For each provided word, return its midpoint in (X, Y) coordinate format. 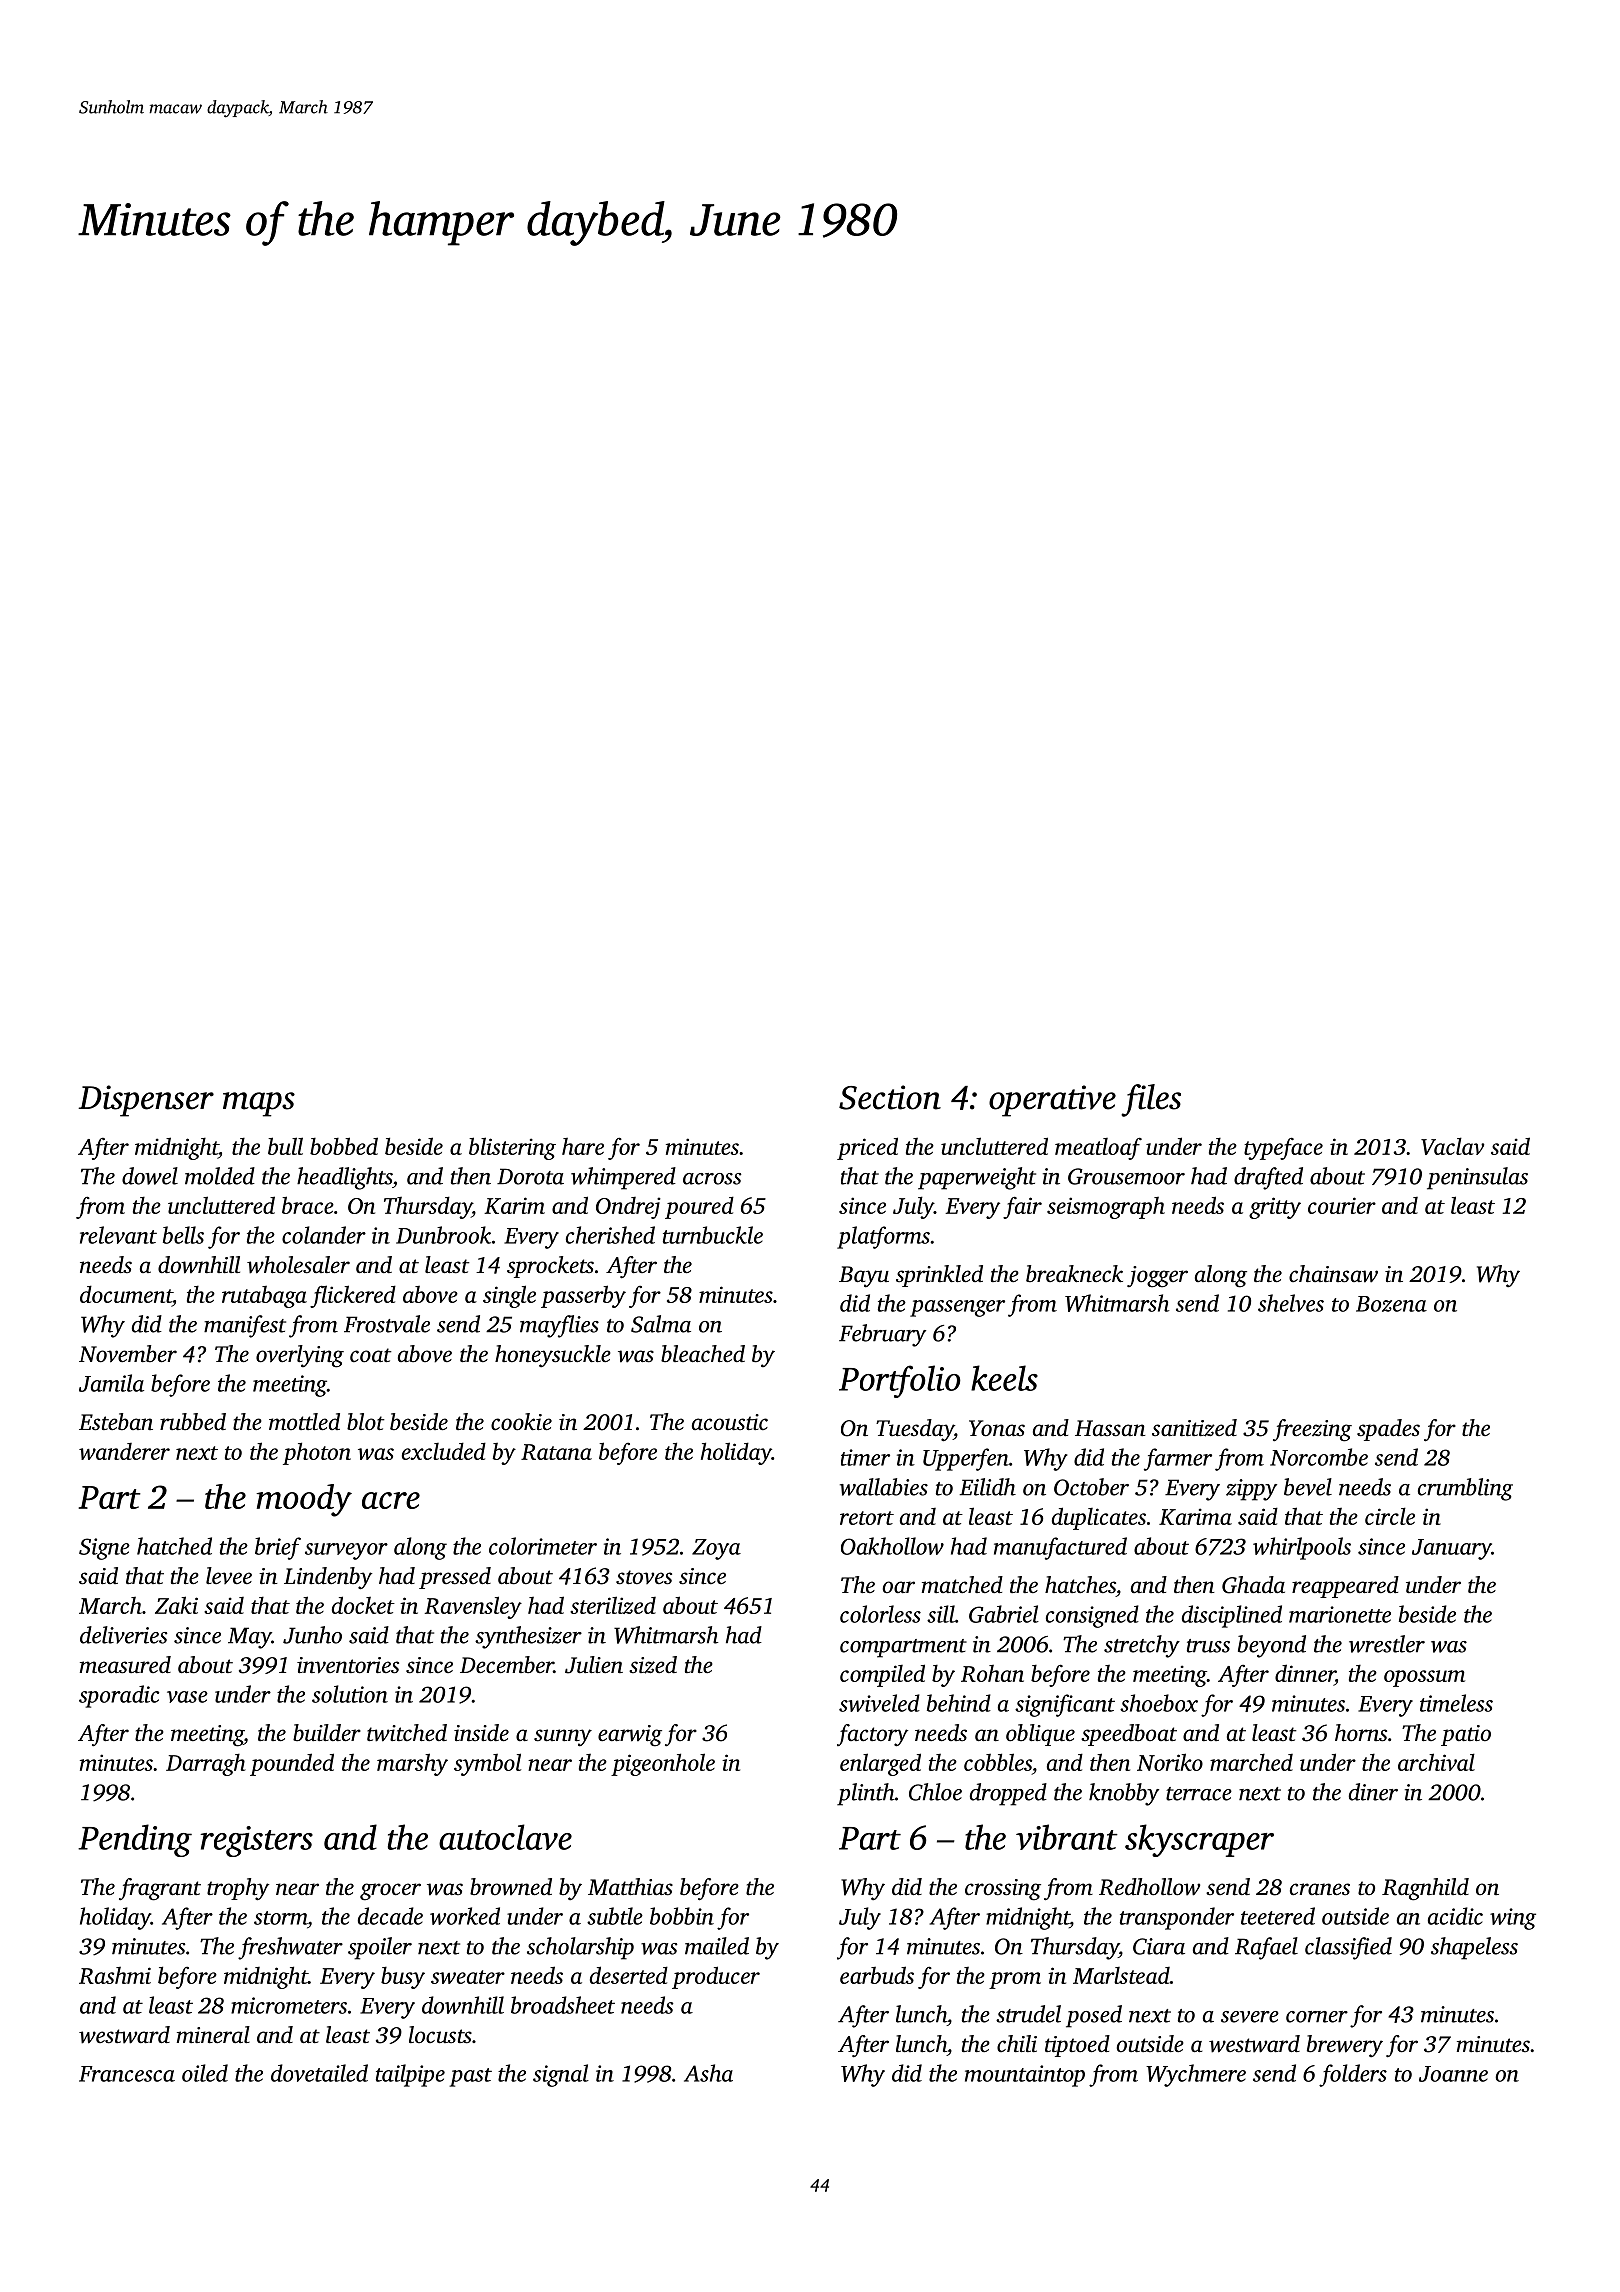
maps (259, 1104)
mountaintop (1025, 2076)
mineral (213, 2035)
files (1151, 1100)
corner (1317, 2017)
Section (890, 1097)
